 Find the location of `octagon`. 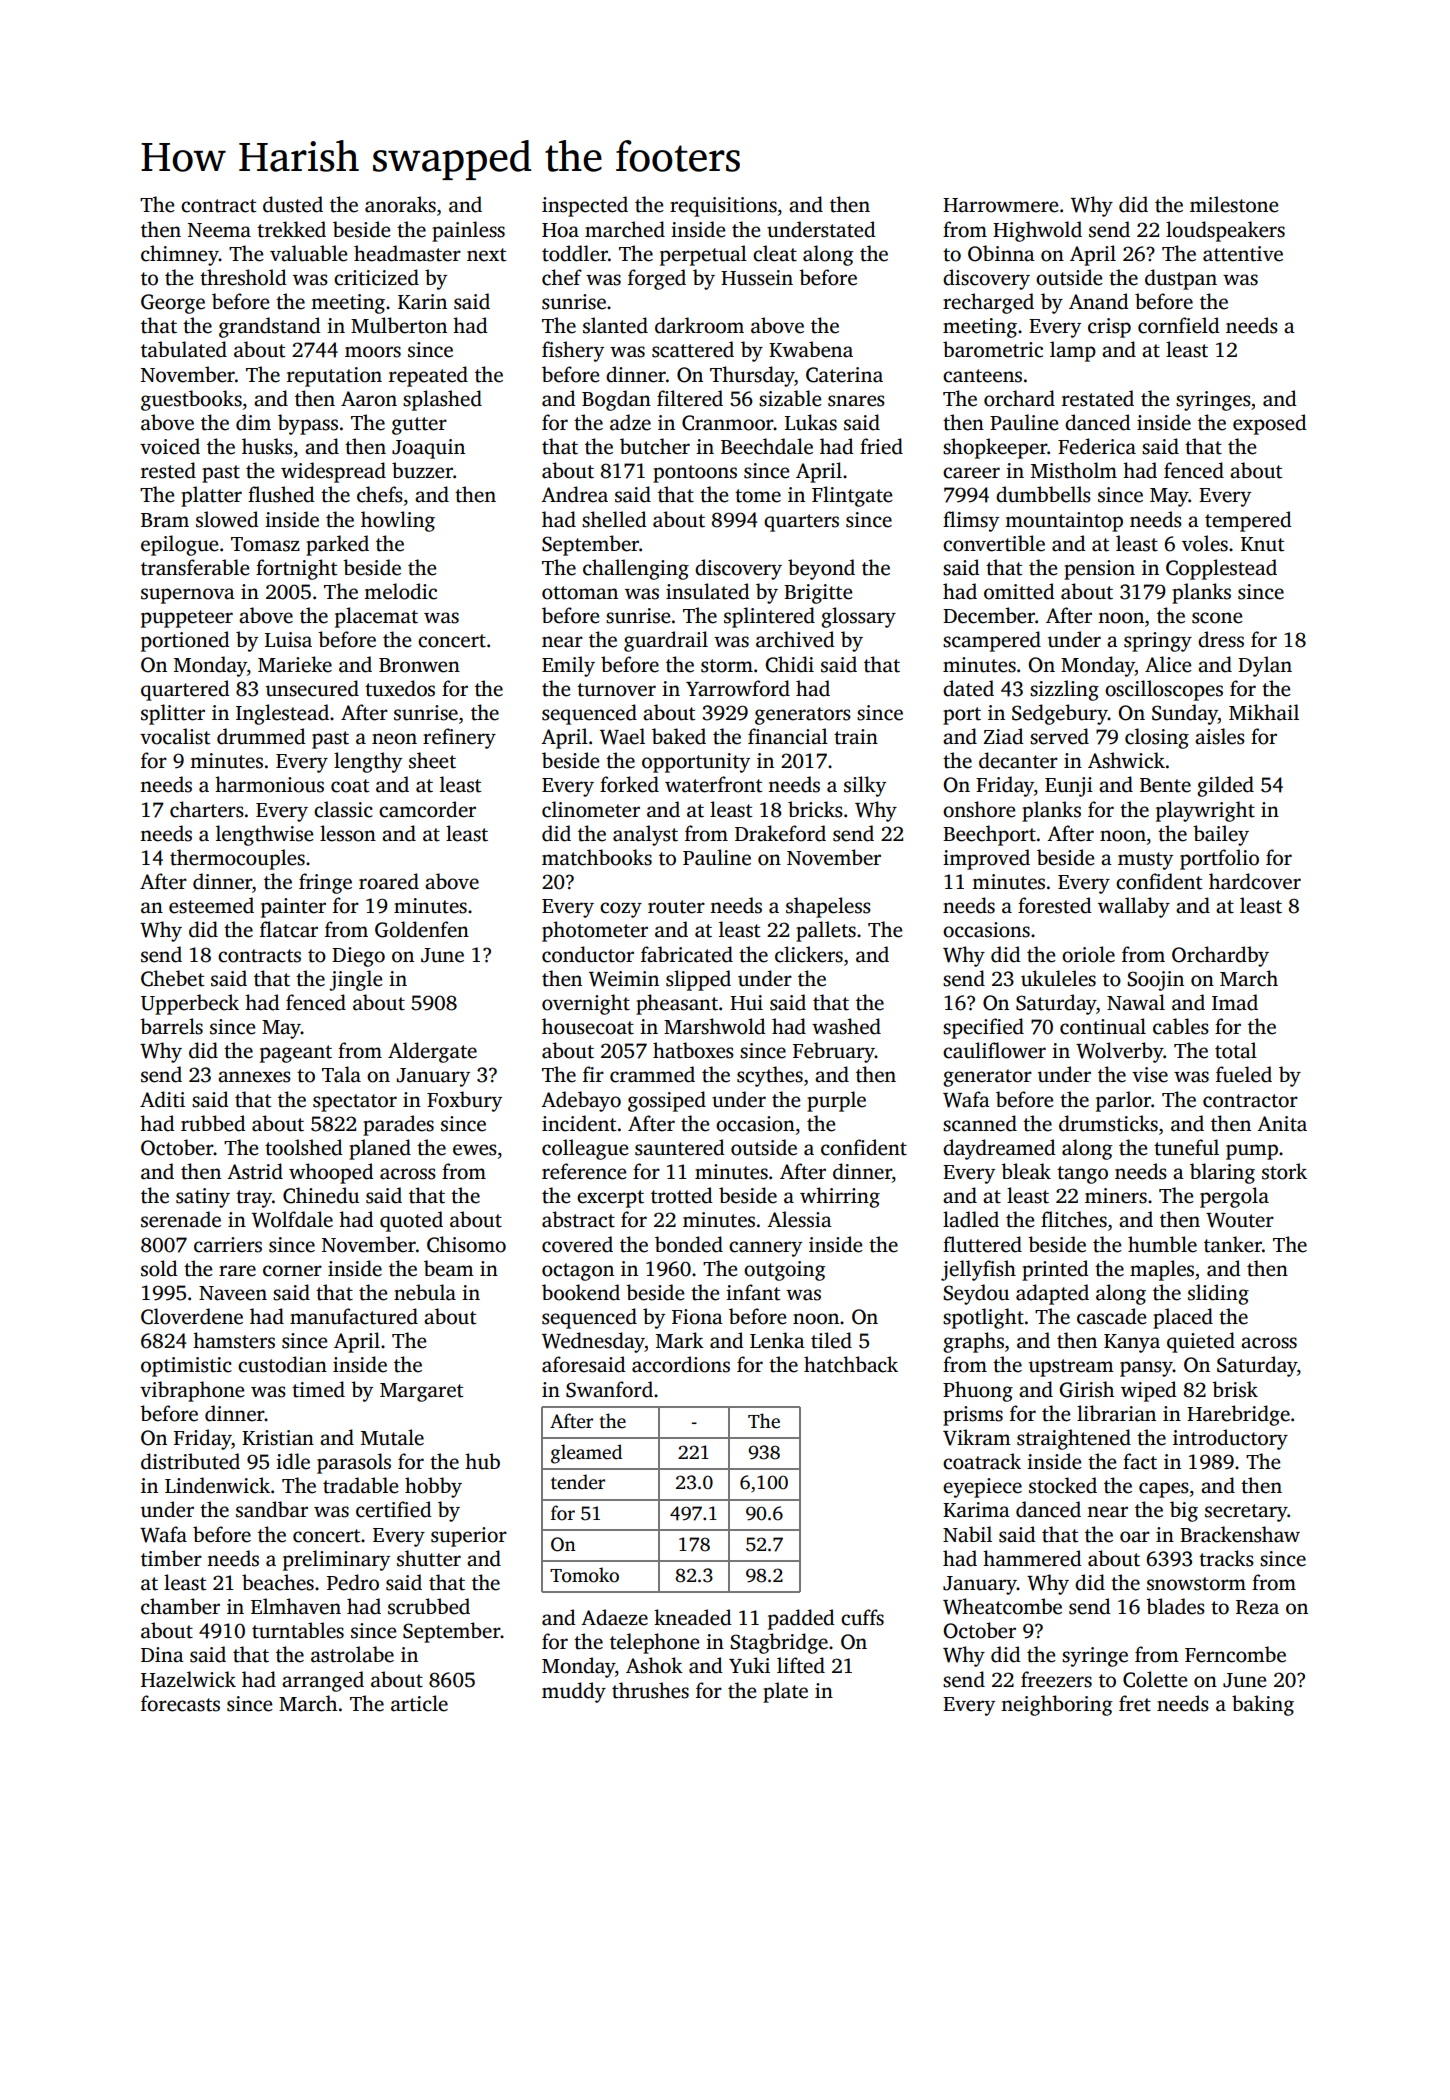

octagon is located at coordinates (578, 1272).
